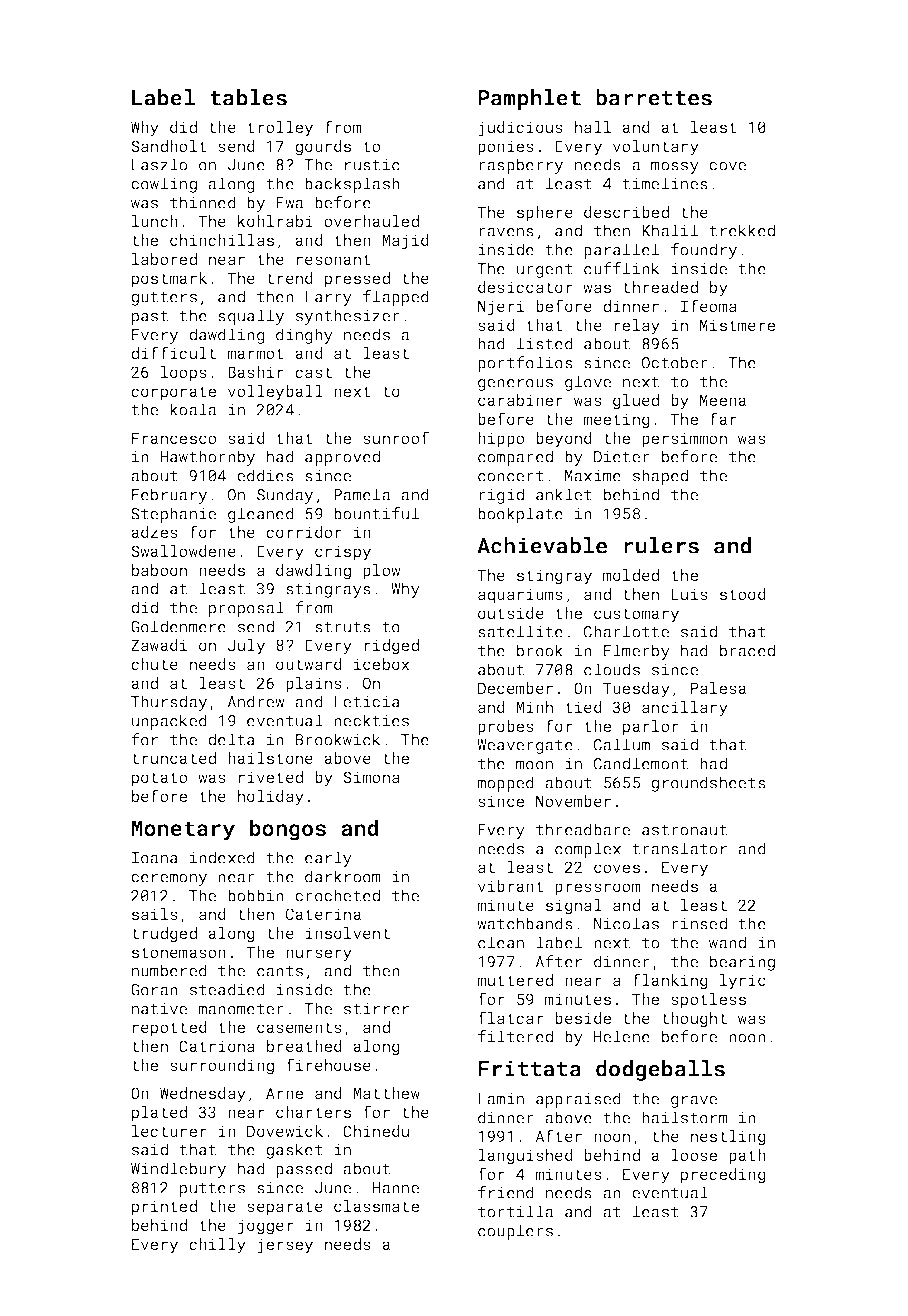  I want to click on numbered, so click(169, 970).
